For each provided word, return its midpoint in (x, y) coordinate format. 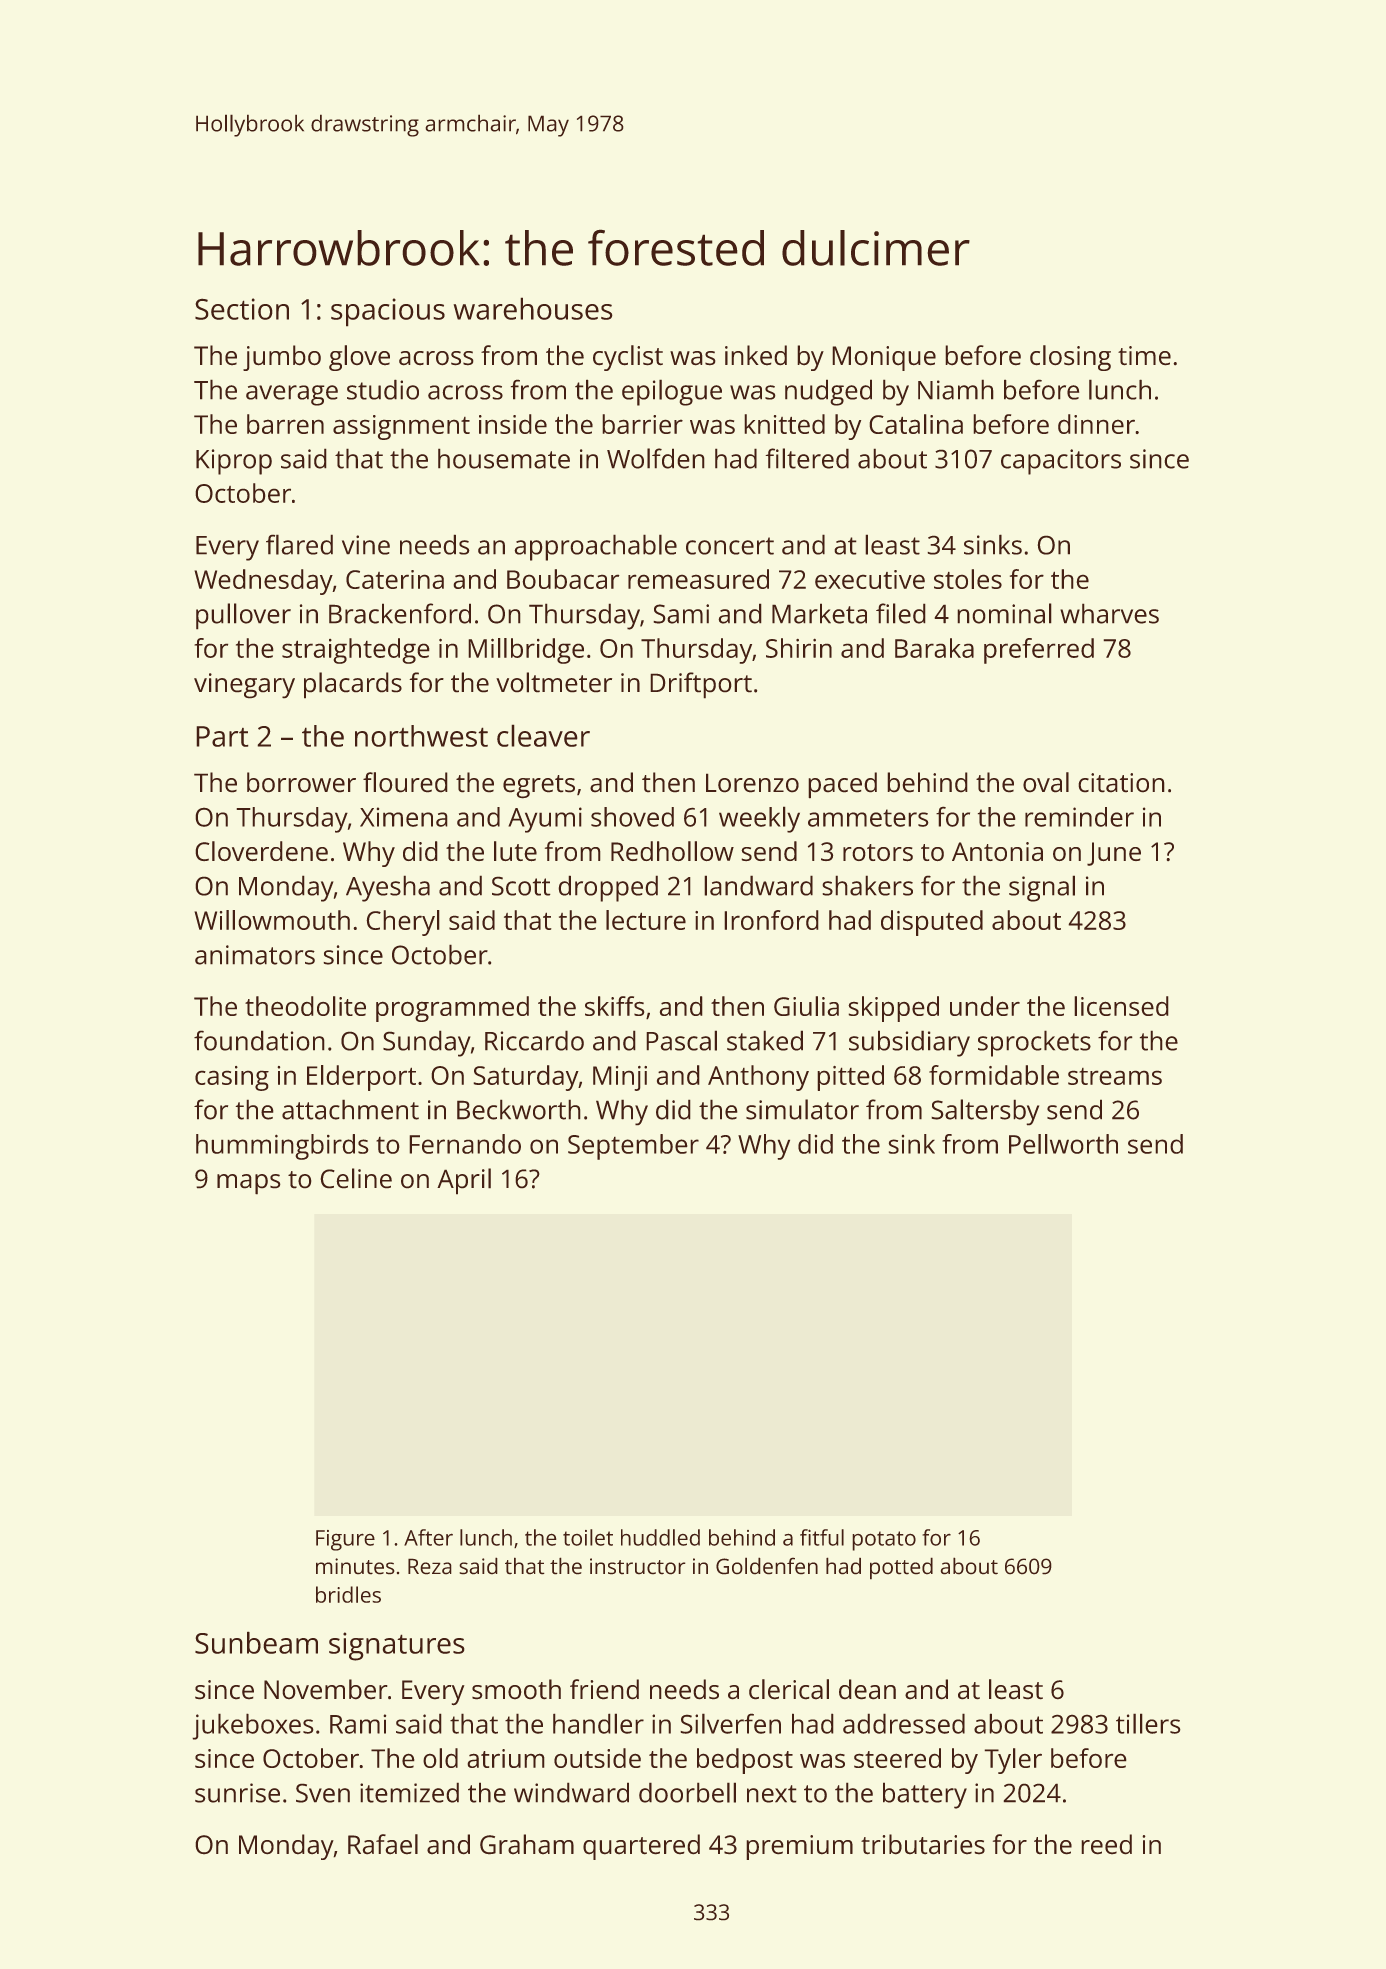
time (1144, 356)
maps (249, 1184)
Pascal (681, 1040)
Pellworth (1063, 1144)
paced (842, 785)
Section (242, 309)
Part (222, 736)
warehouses (533, 308)
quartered (641, 1847)
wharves (1109, 613)
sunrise (237, 1793)
